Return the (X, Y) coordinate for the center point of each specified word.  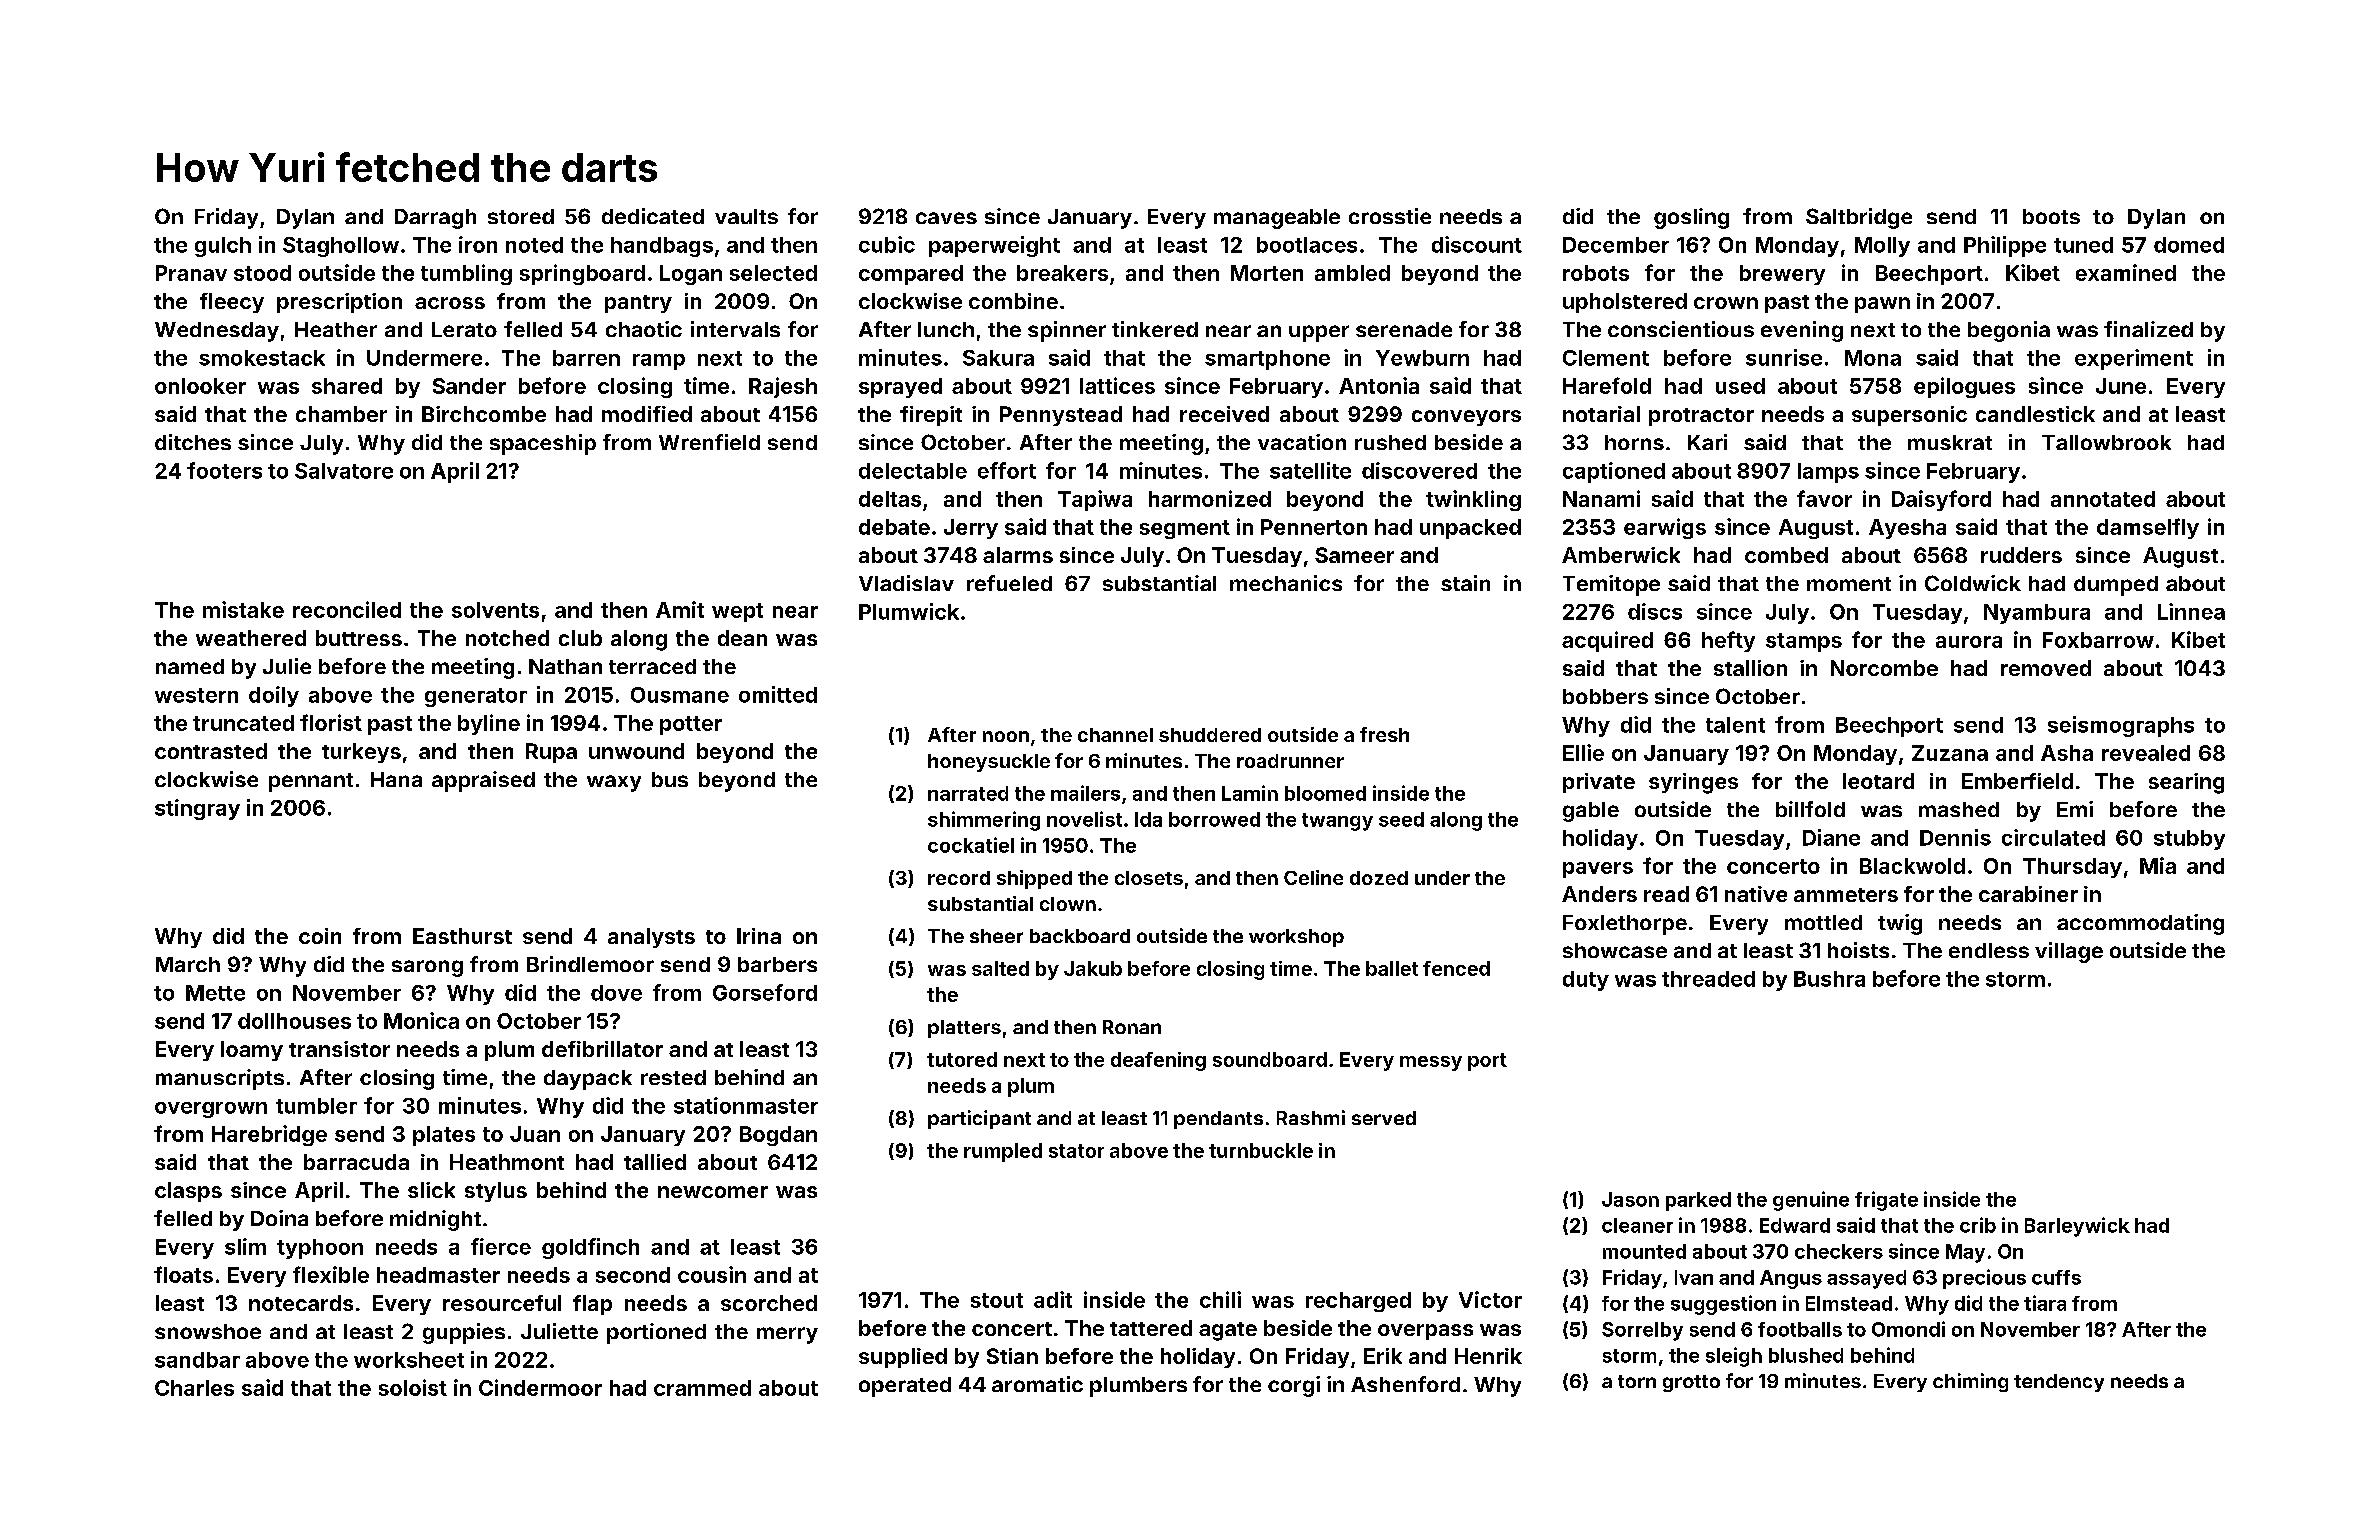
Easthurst (462, 936)
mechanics (1286, 583)
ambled (1352, 273)
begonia (2009, 331)
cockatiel (971, 845)
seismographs (2121, 726)
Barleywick (2077, 1227)
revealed (2146, 753)
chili (1220, 1299)
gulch (223, 247)
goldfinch (590, 1248)
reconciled (347, 609)
